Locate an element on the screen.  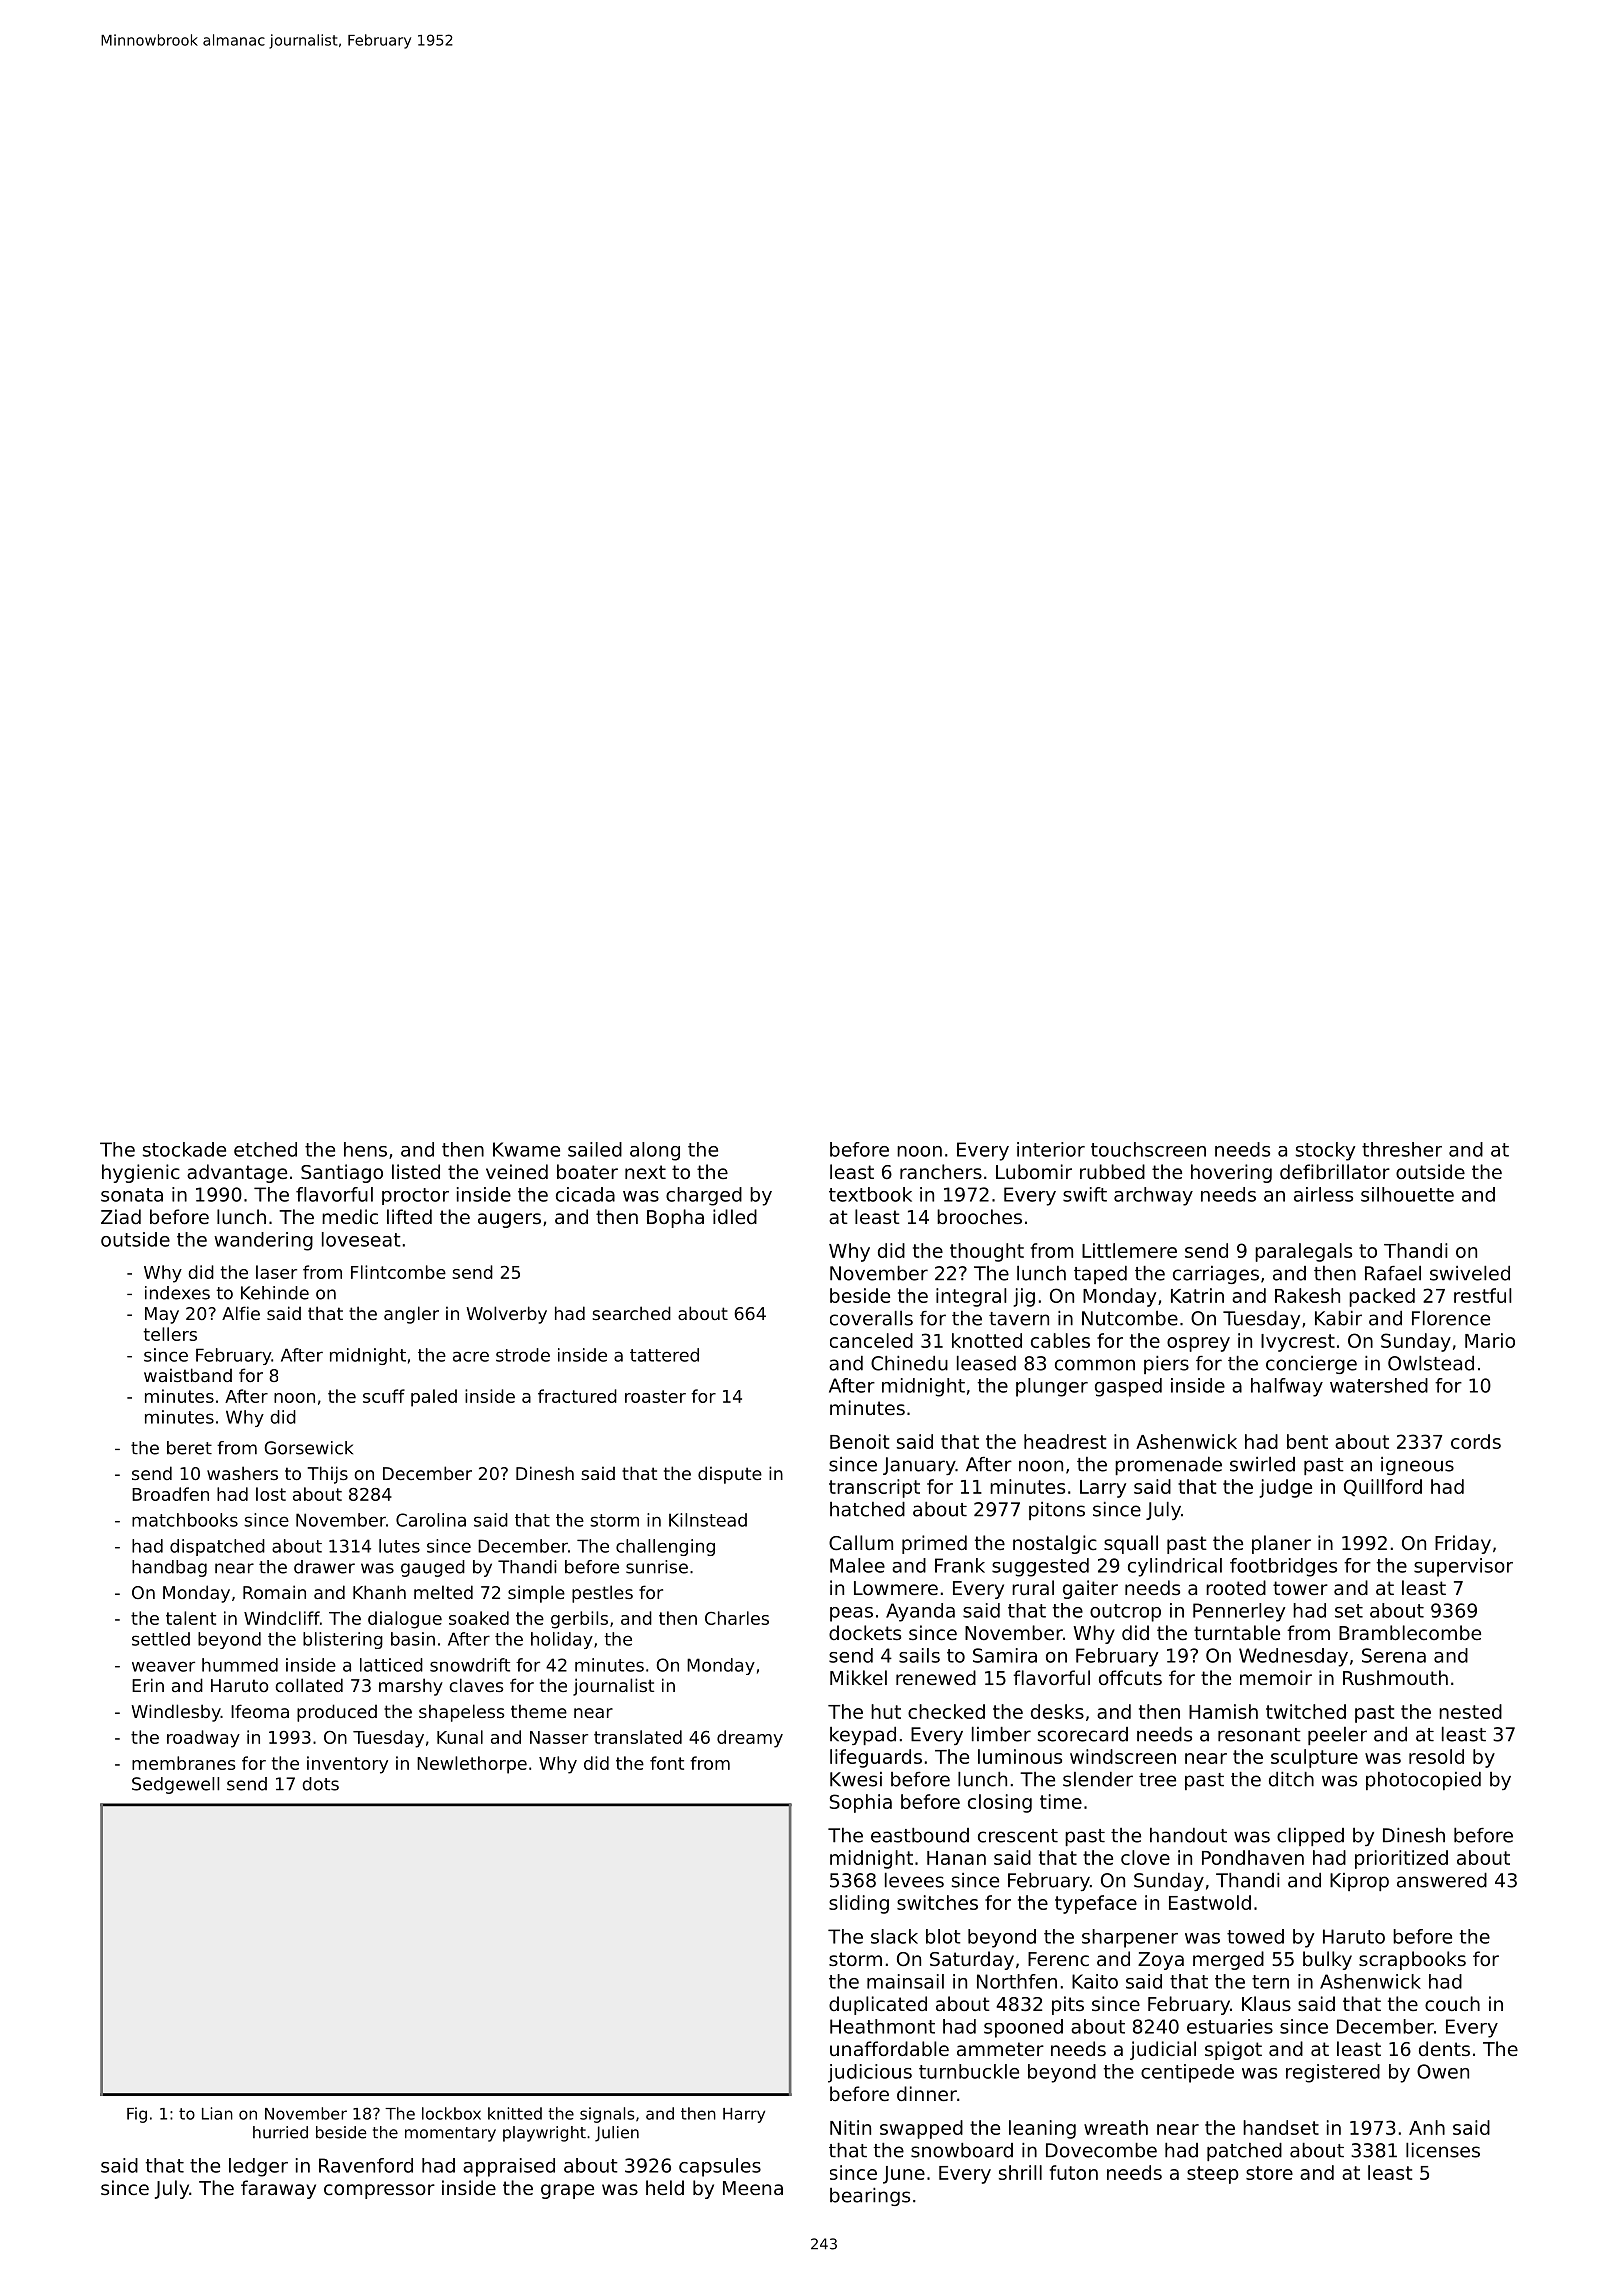
ditch is located at coordinates (1291, 1779).
